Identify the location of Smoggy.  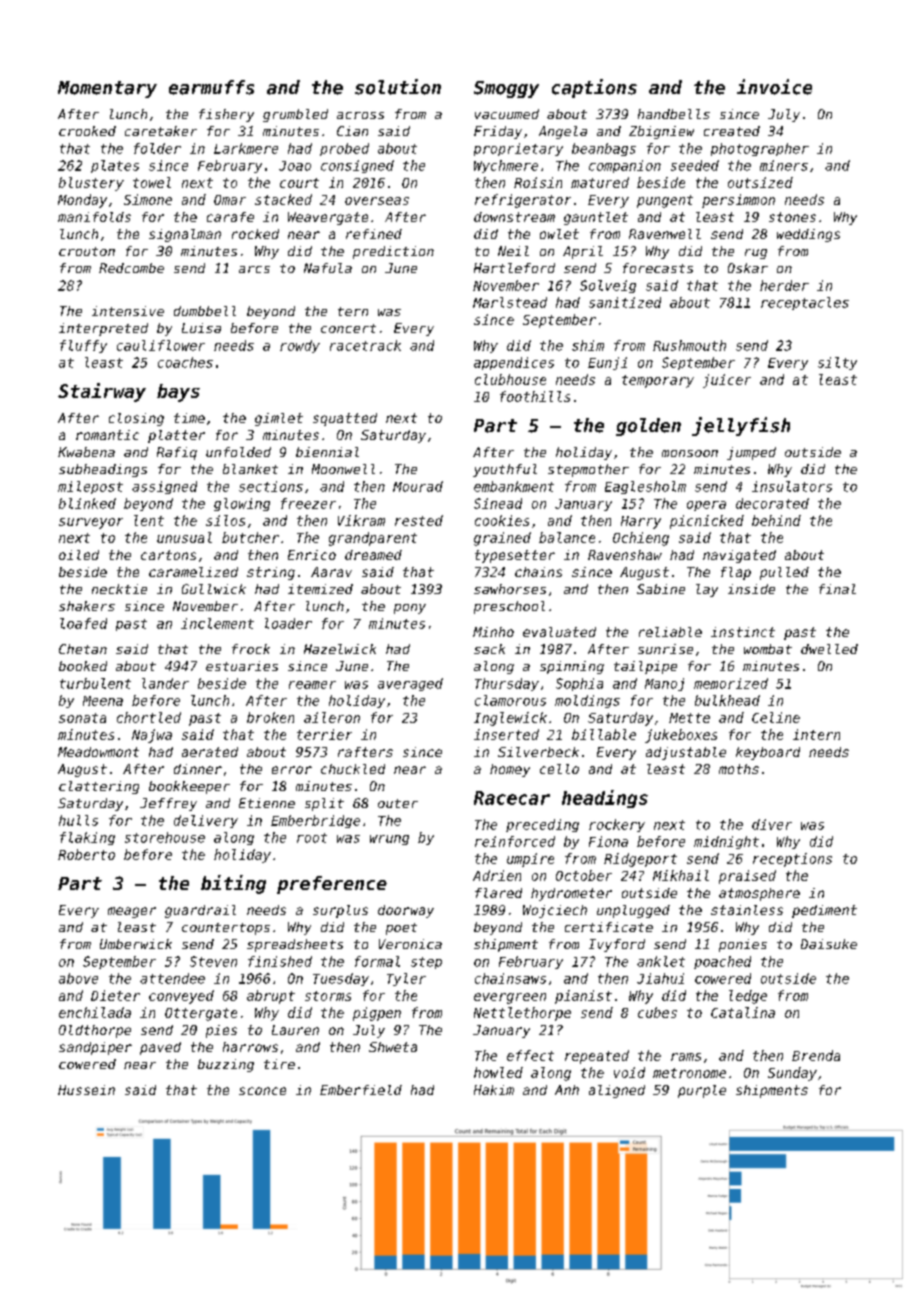
(506, 89).
